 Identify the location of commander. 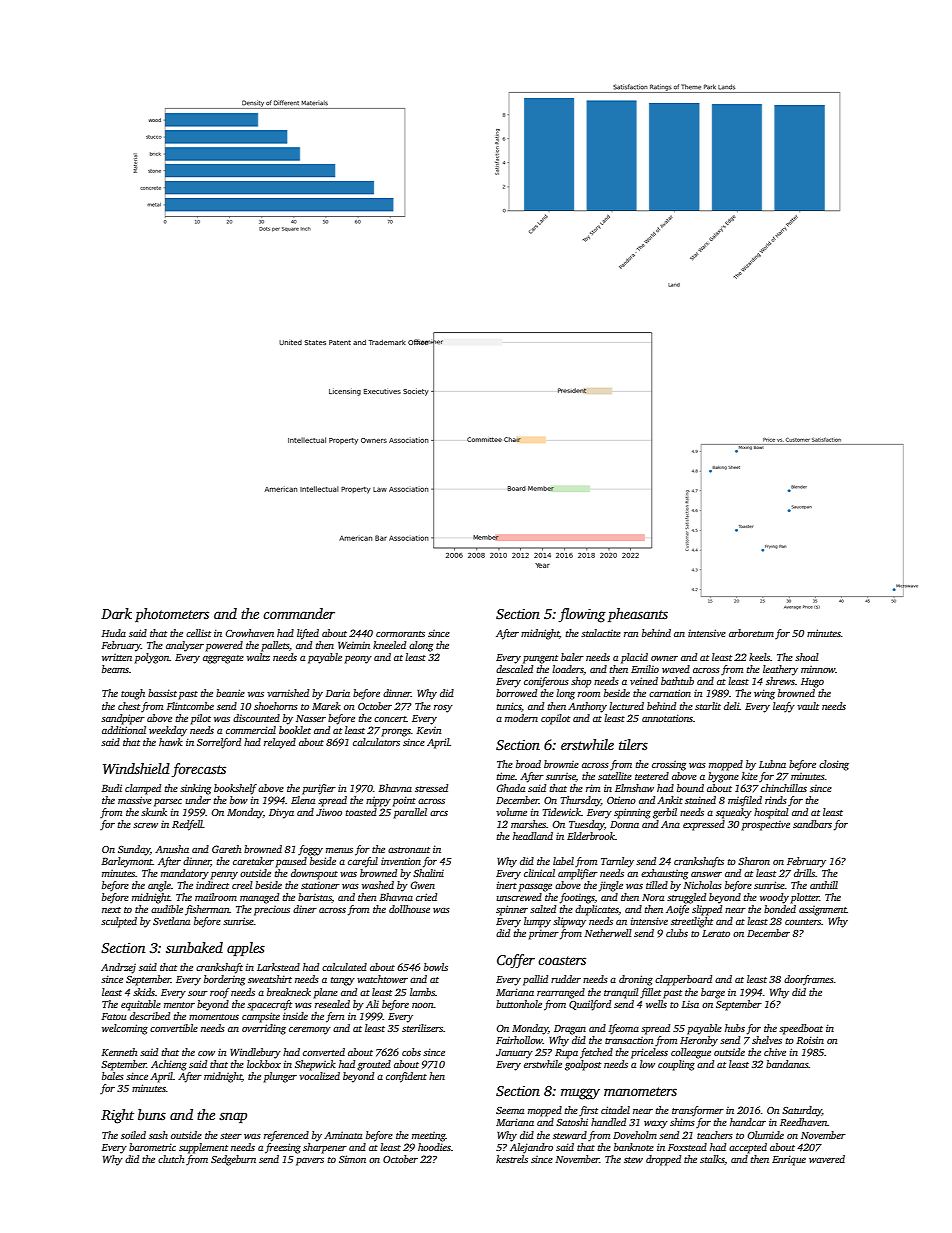
(299, 613).
